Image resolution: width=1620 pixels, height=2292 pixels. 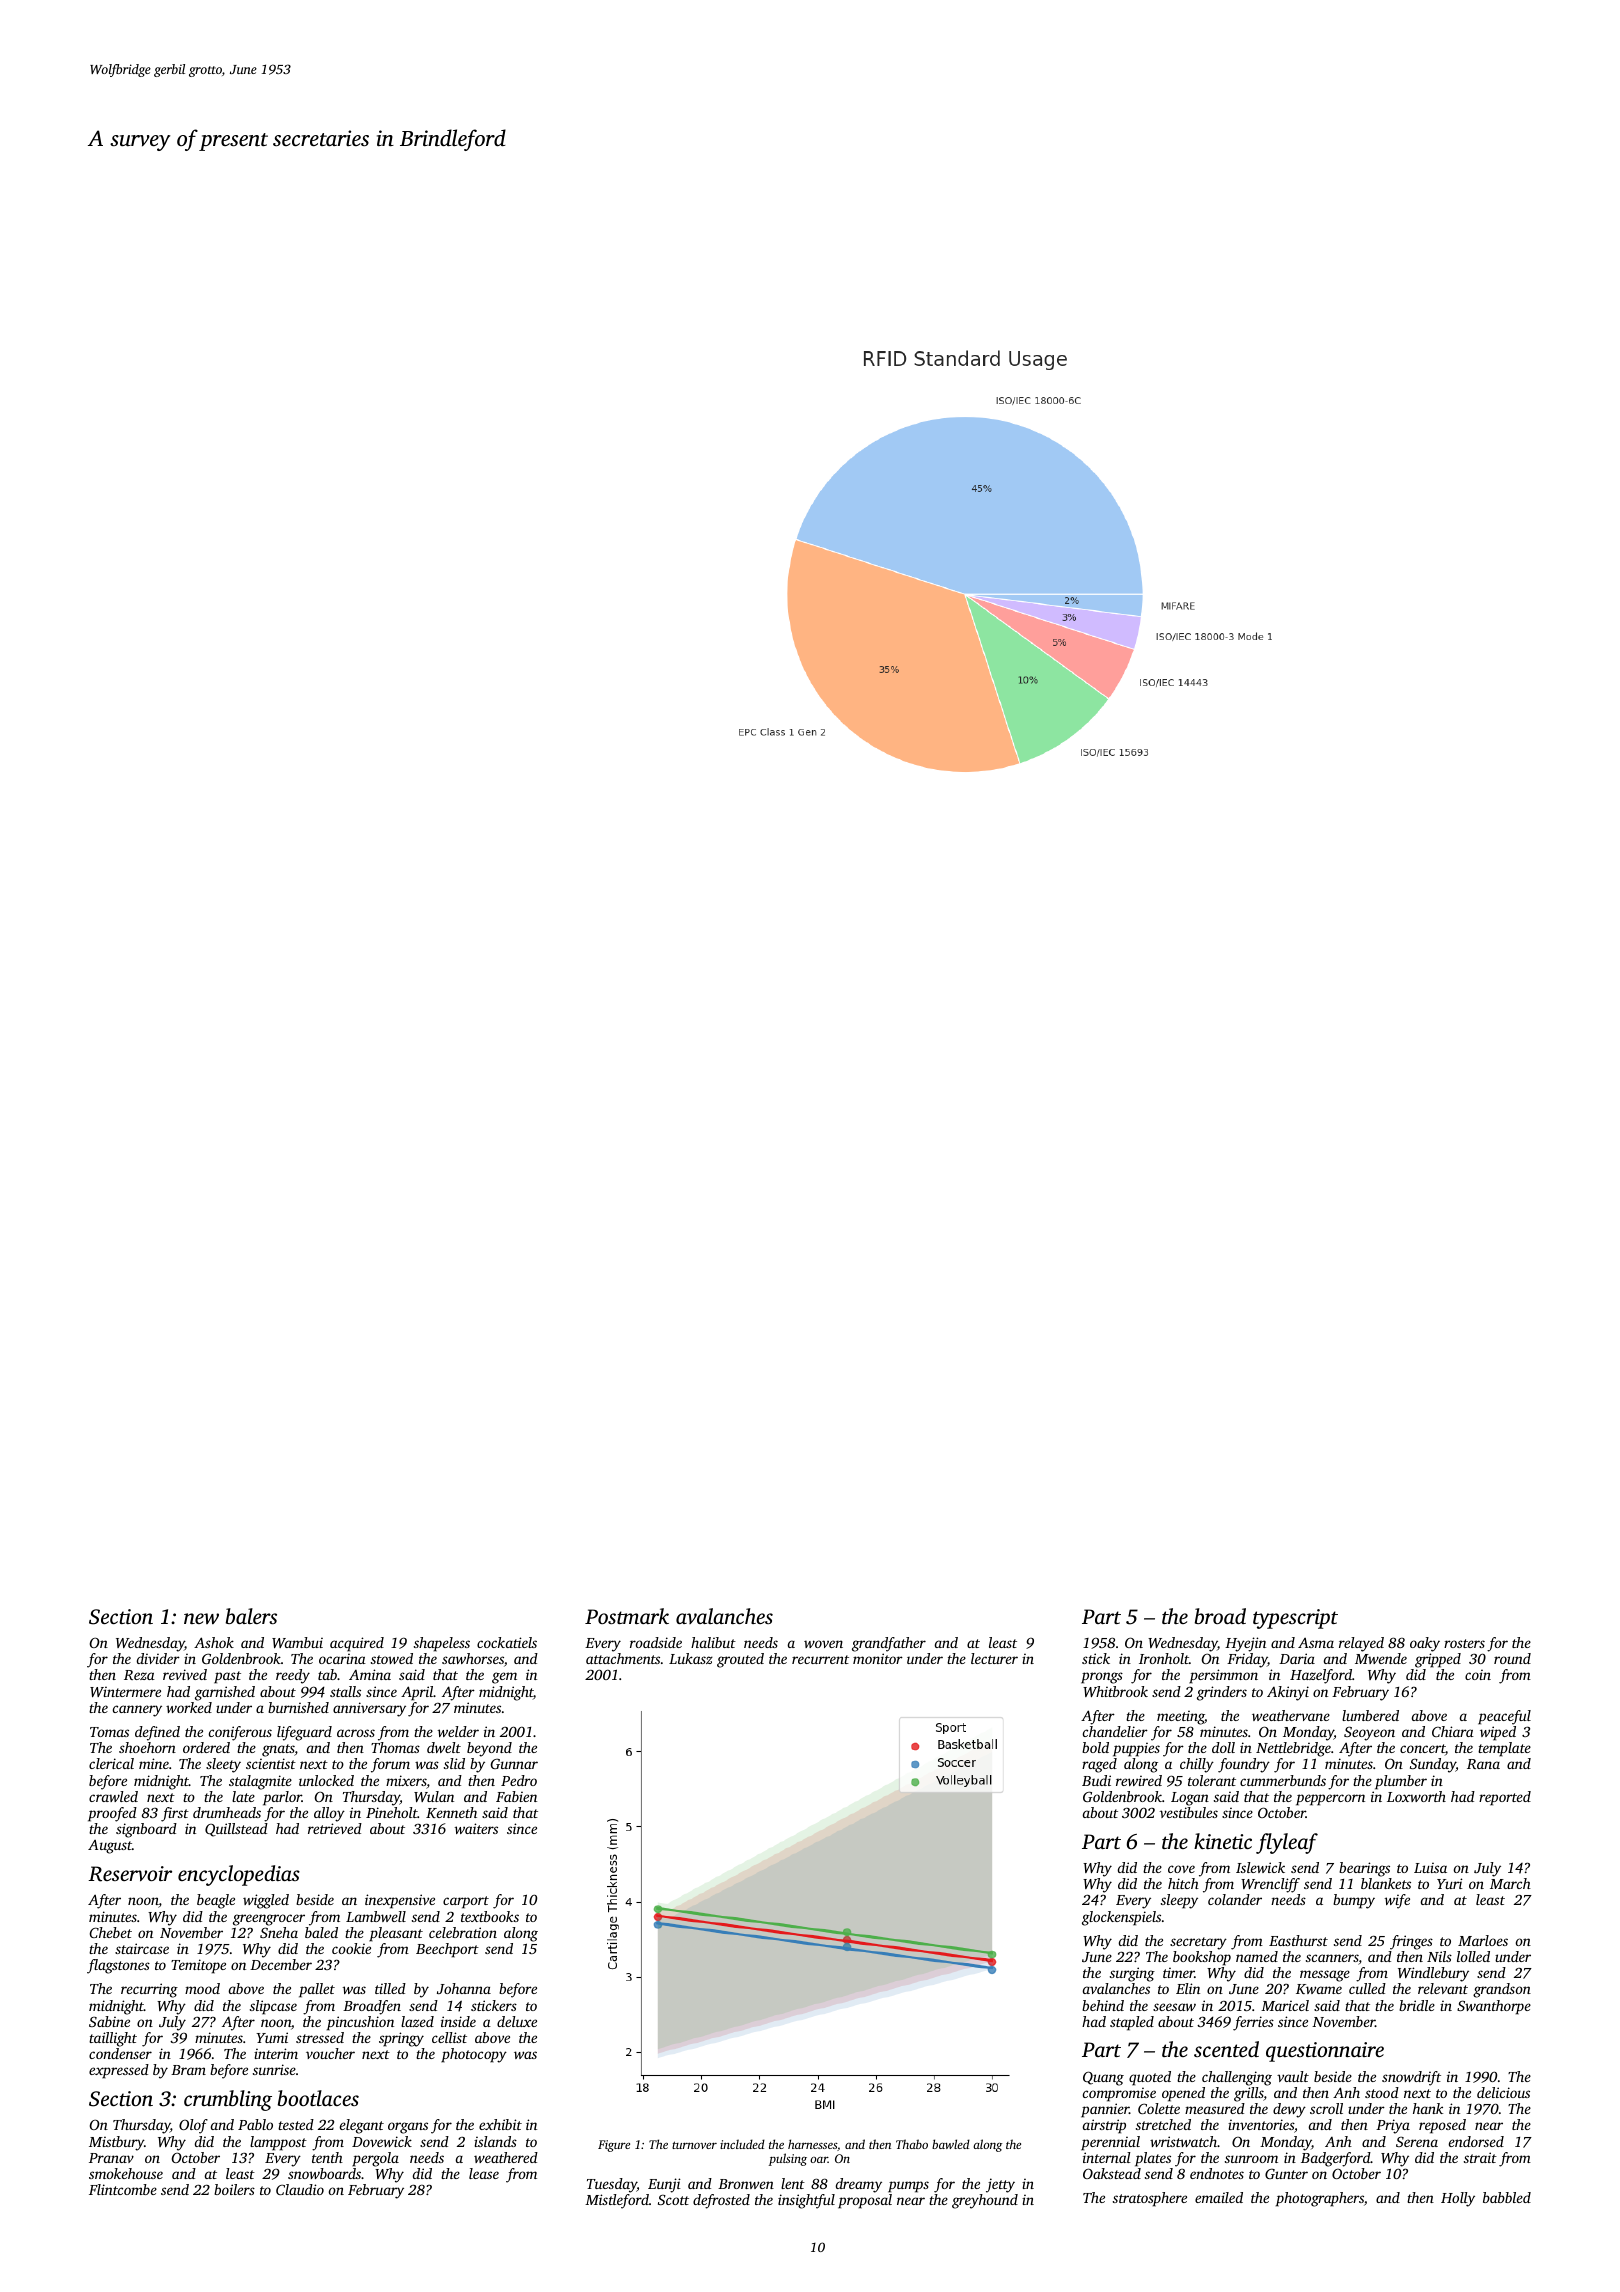 I want to click on reported, so click(x=1505, y=1798).
